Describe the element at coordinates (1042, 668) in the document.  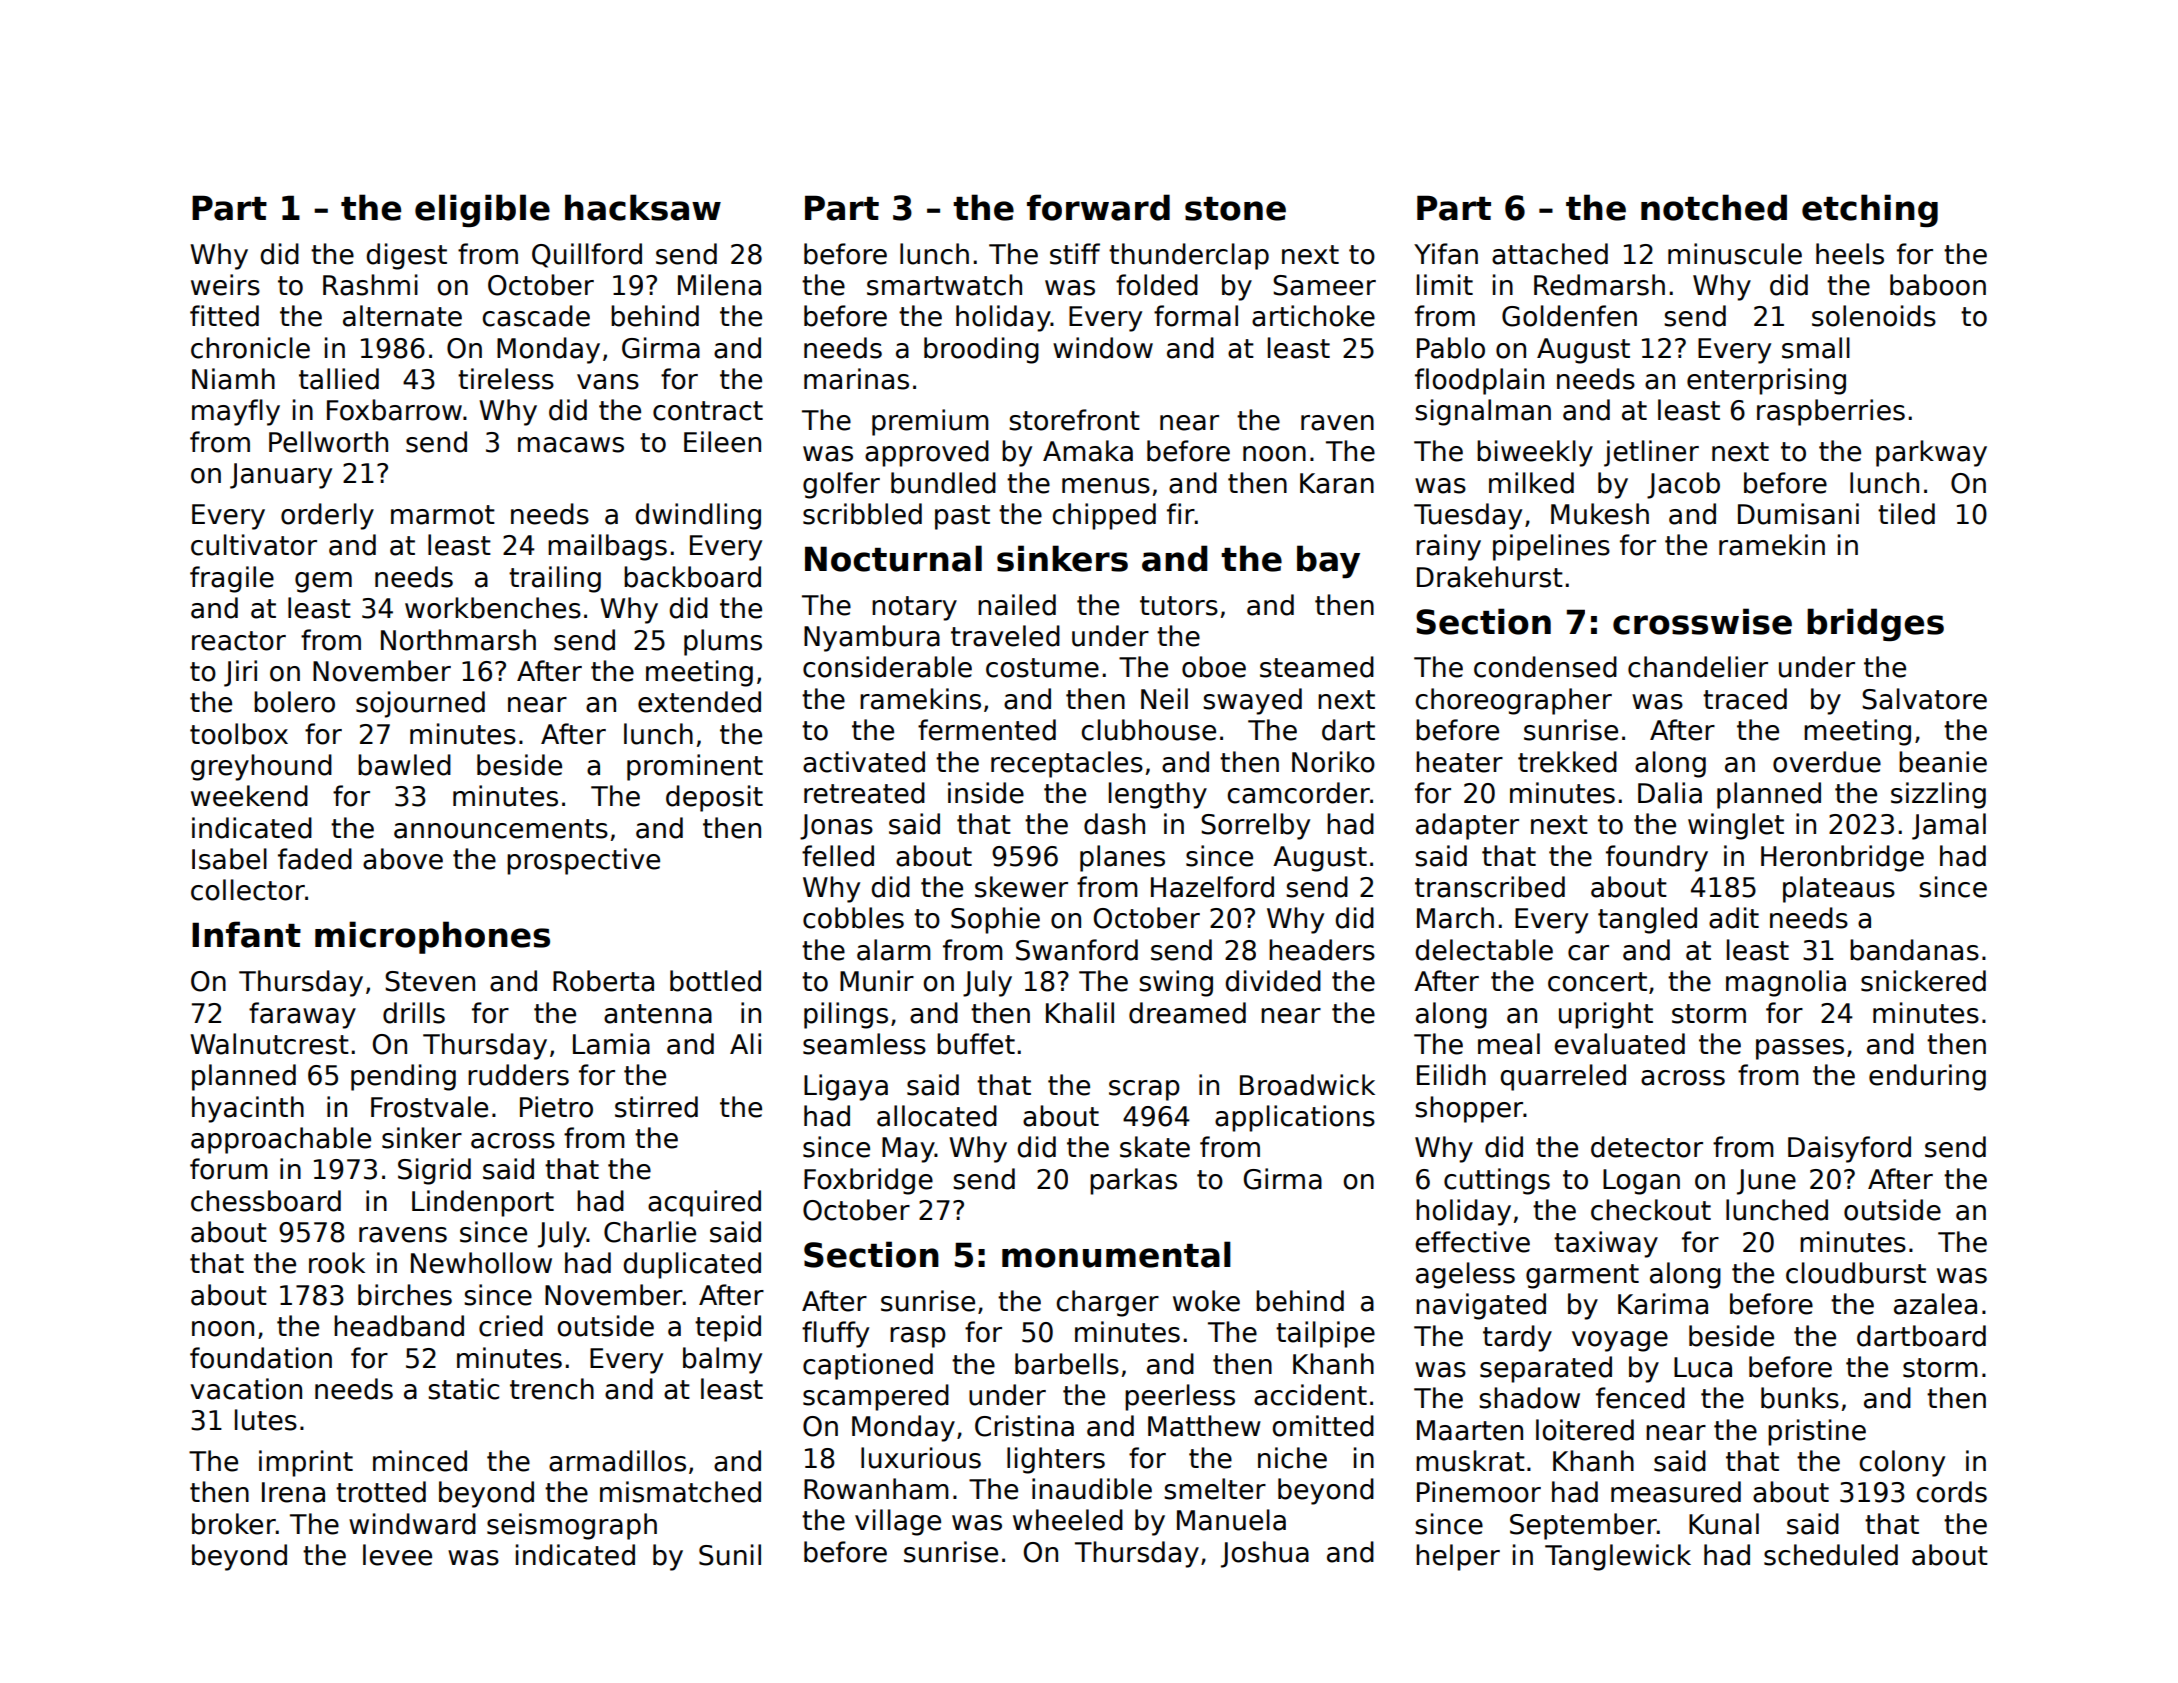
I see `costume` at that location.
